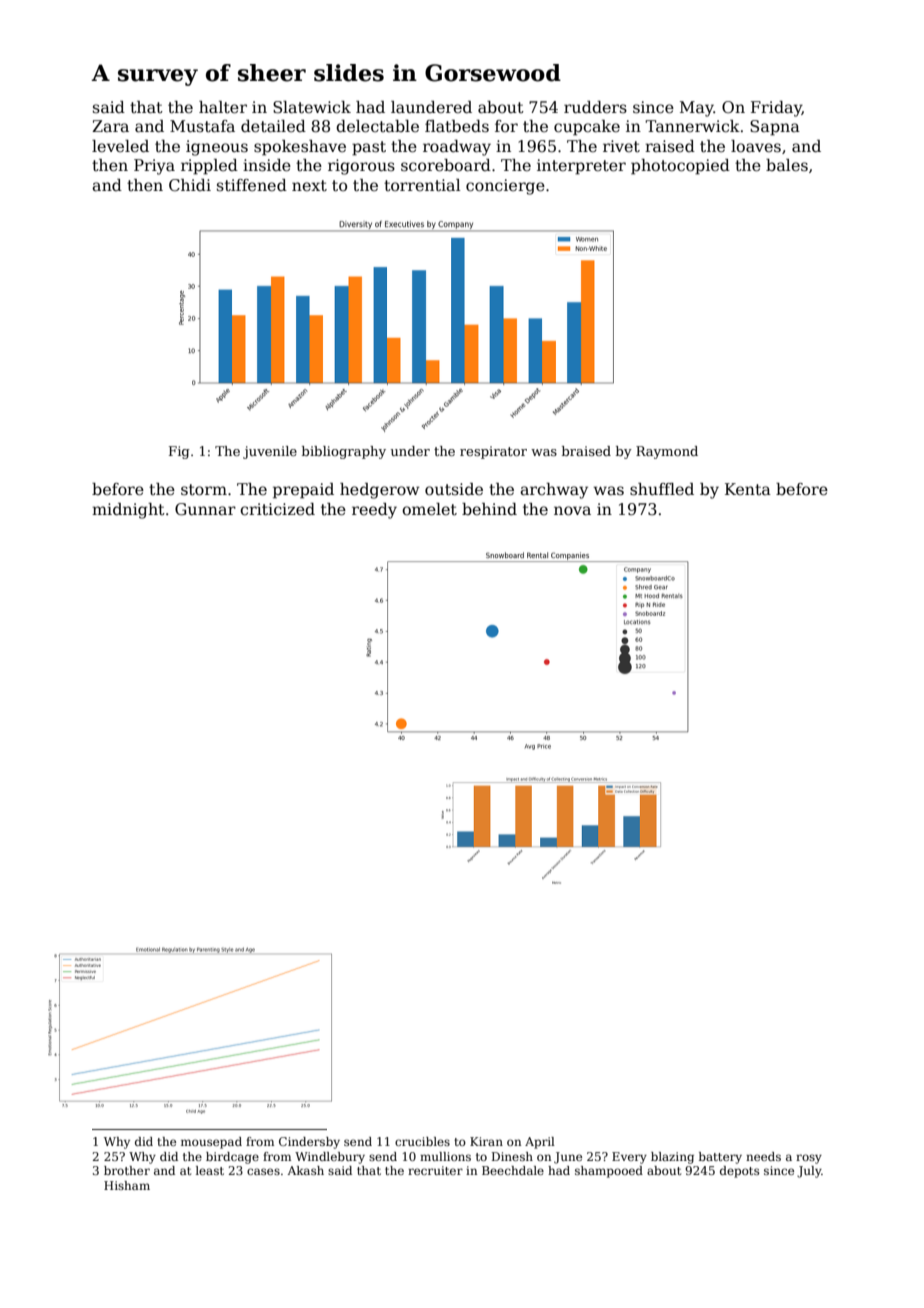  Describe the element at coordinates (457, 126) in the document. I see `flatbeds` at that location.
